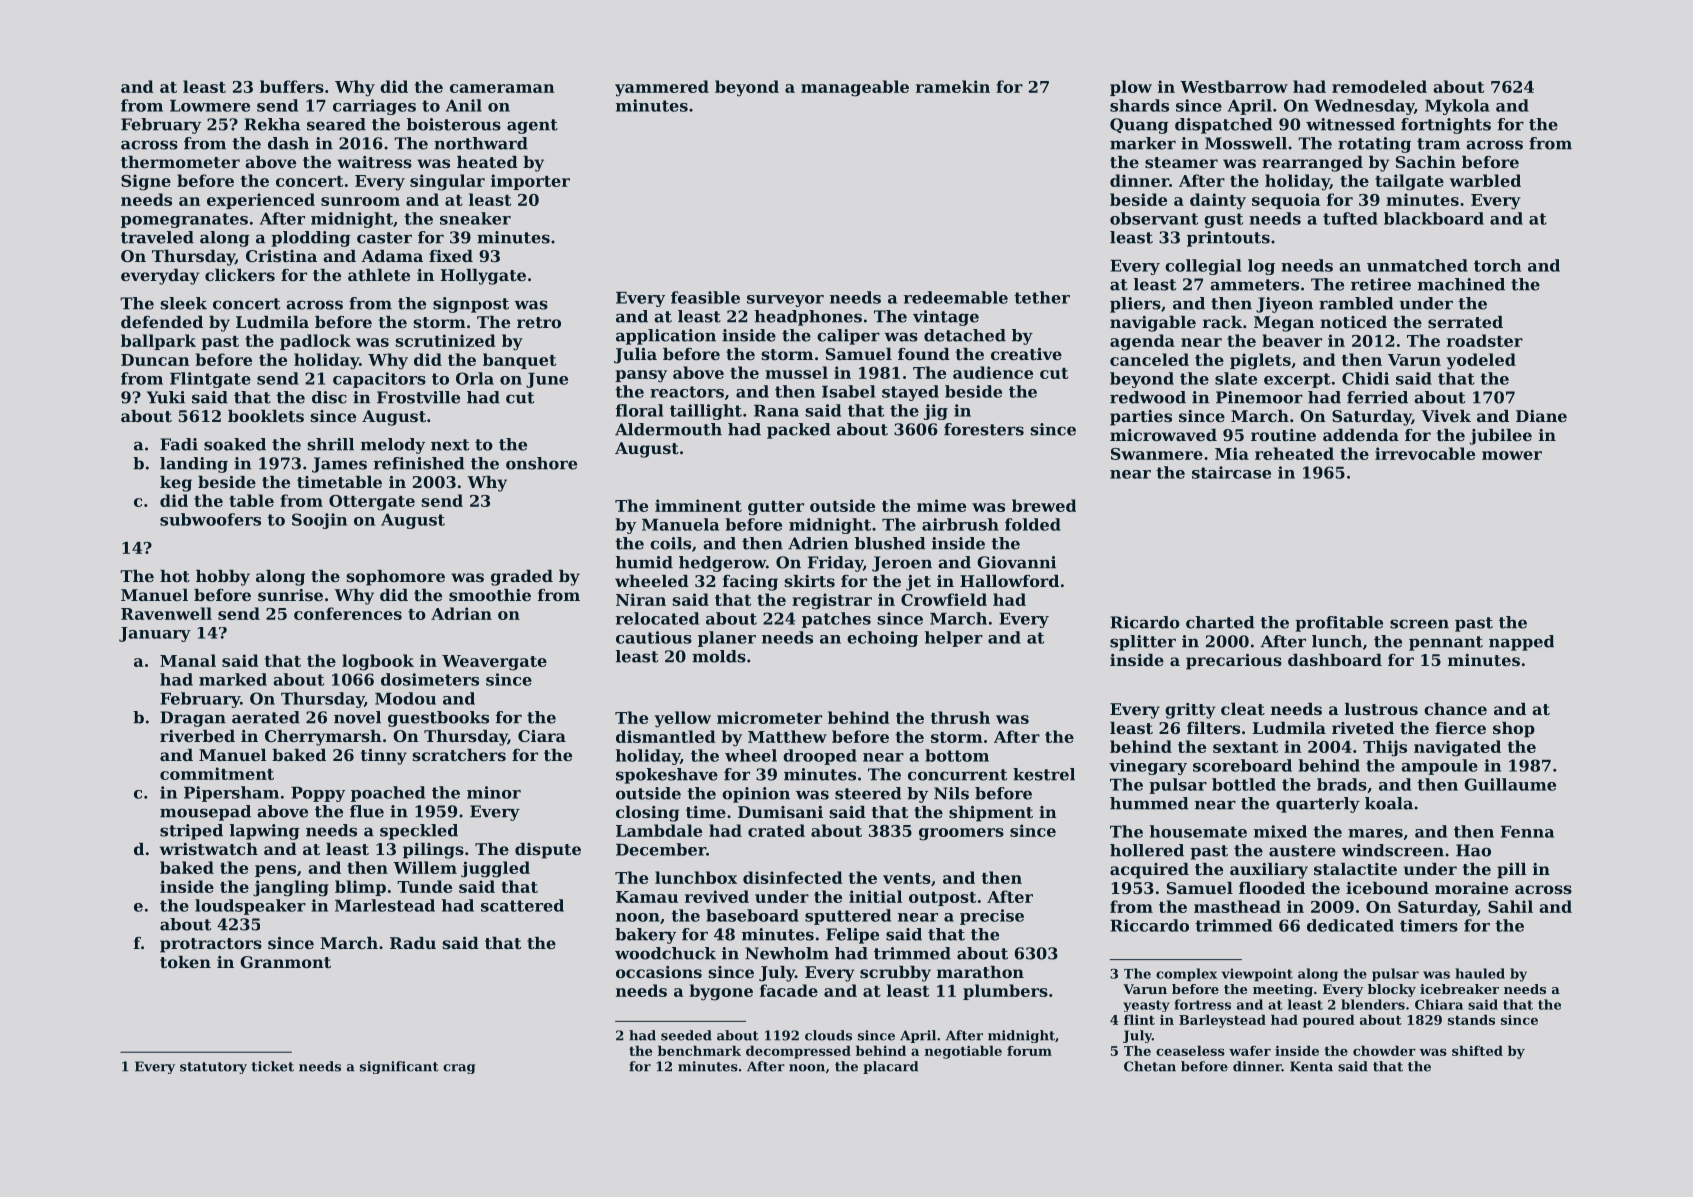  What do you see at coordinates (1455, 709) in the image?
I see `chance` at bounding box center [1455, 709].
